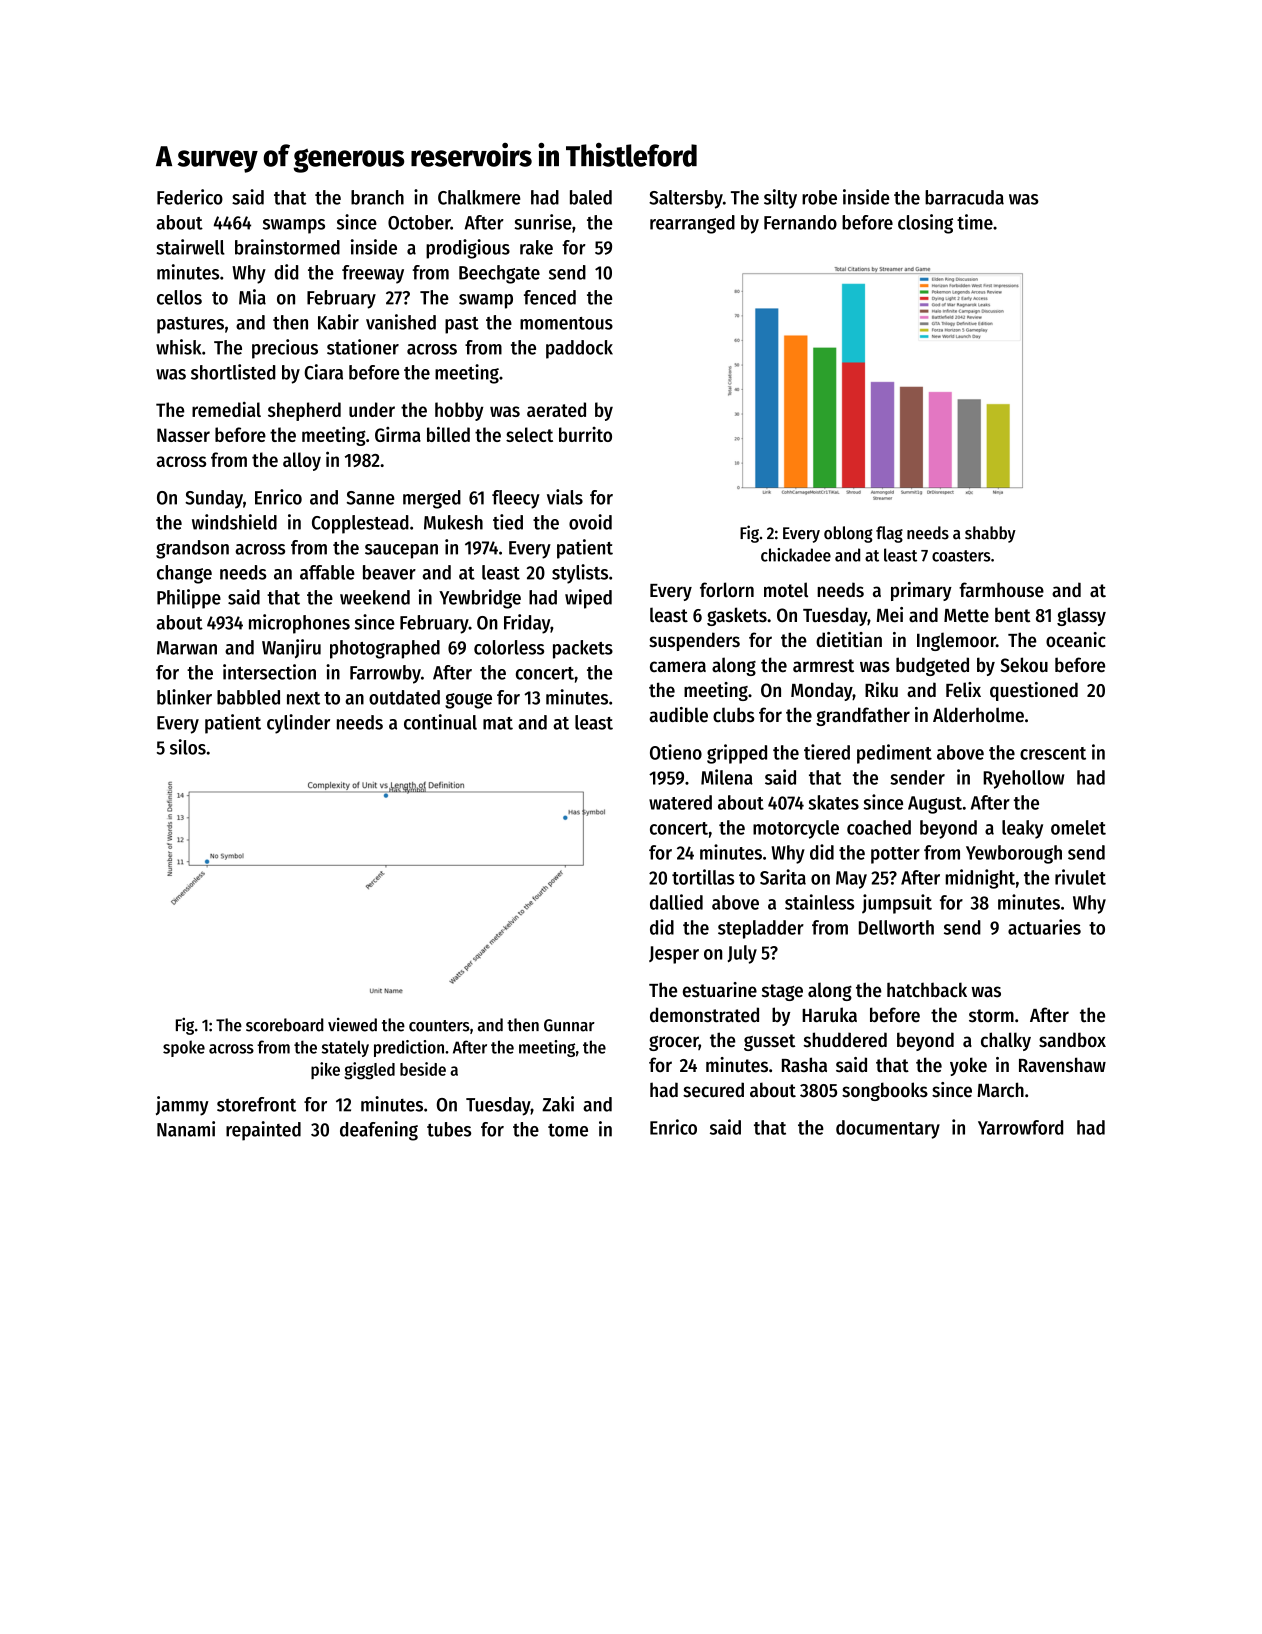  What do you see at coordinates (401, 322) in the page?
I see `vanished` at bounding box center [401, 322].
